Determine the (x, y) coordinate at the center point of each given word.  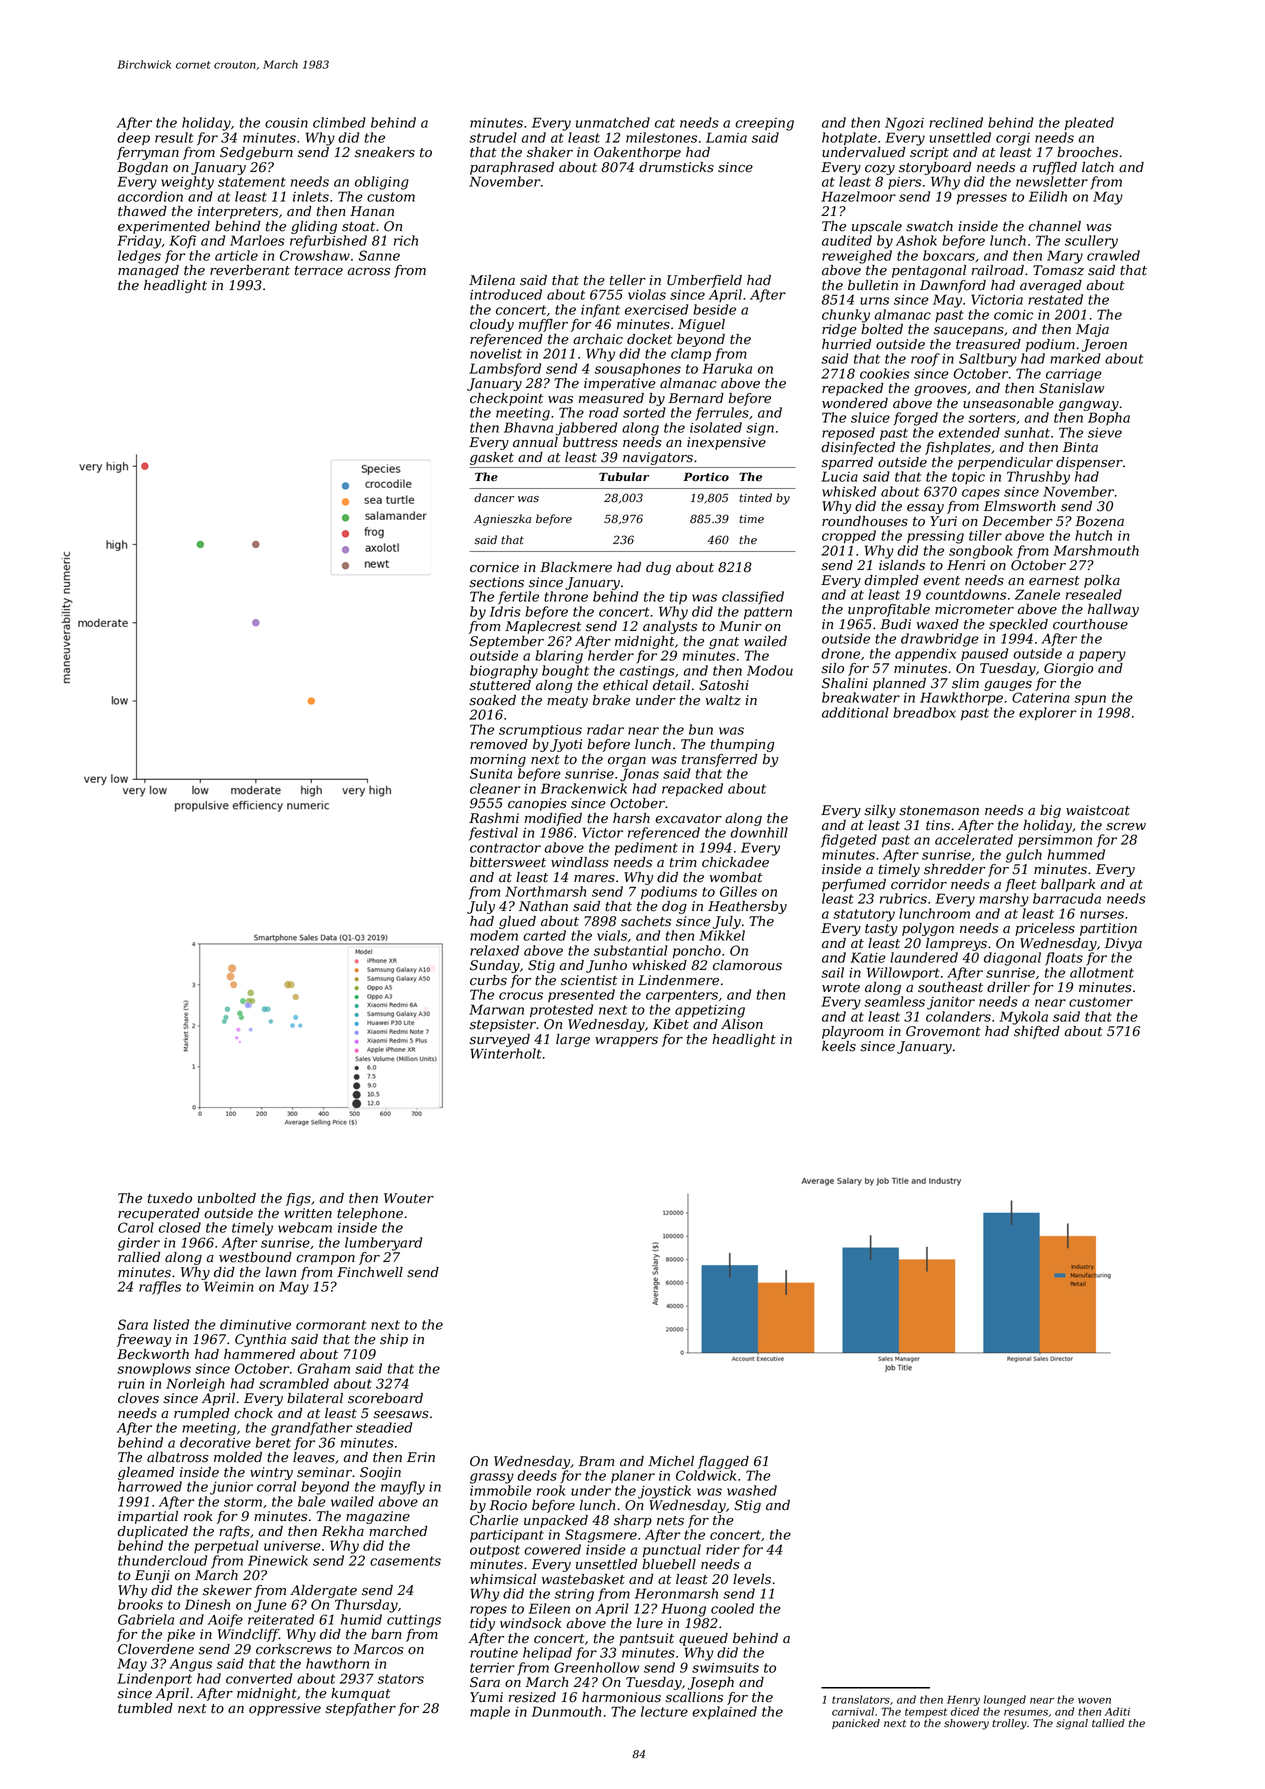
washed (752, 1490)
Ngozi (904, 124)
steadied (384, 1427)
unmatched (613, 122)
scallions (694, 1697)
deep (133, 138)
